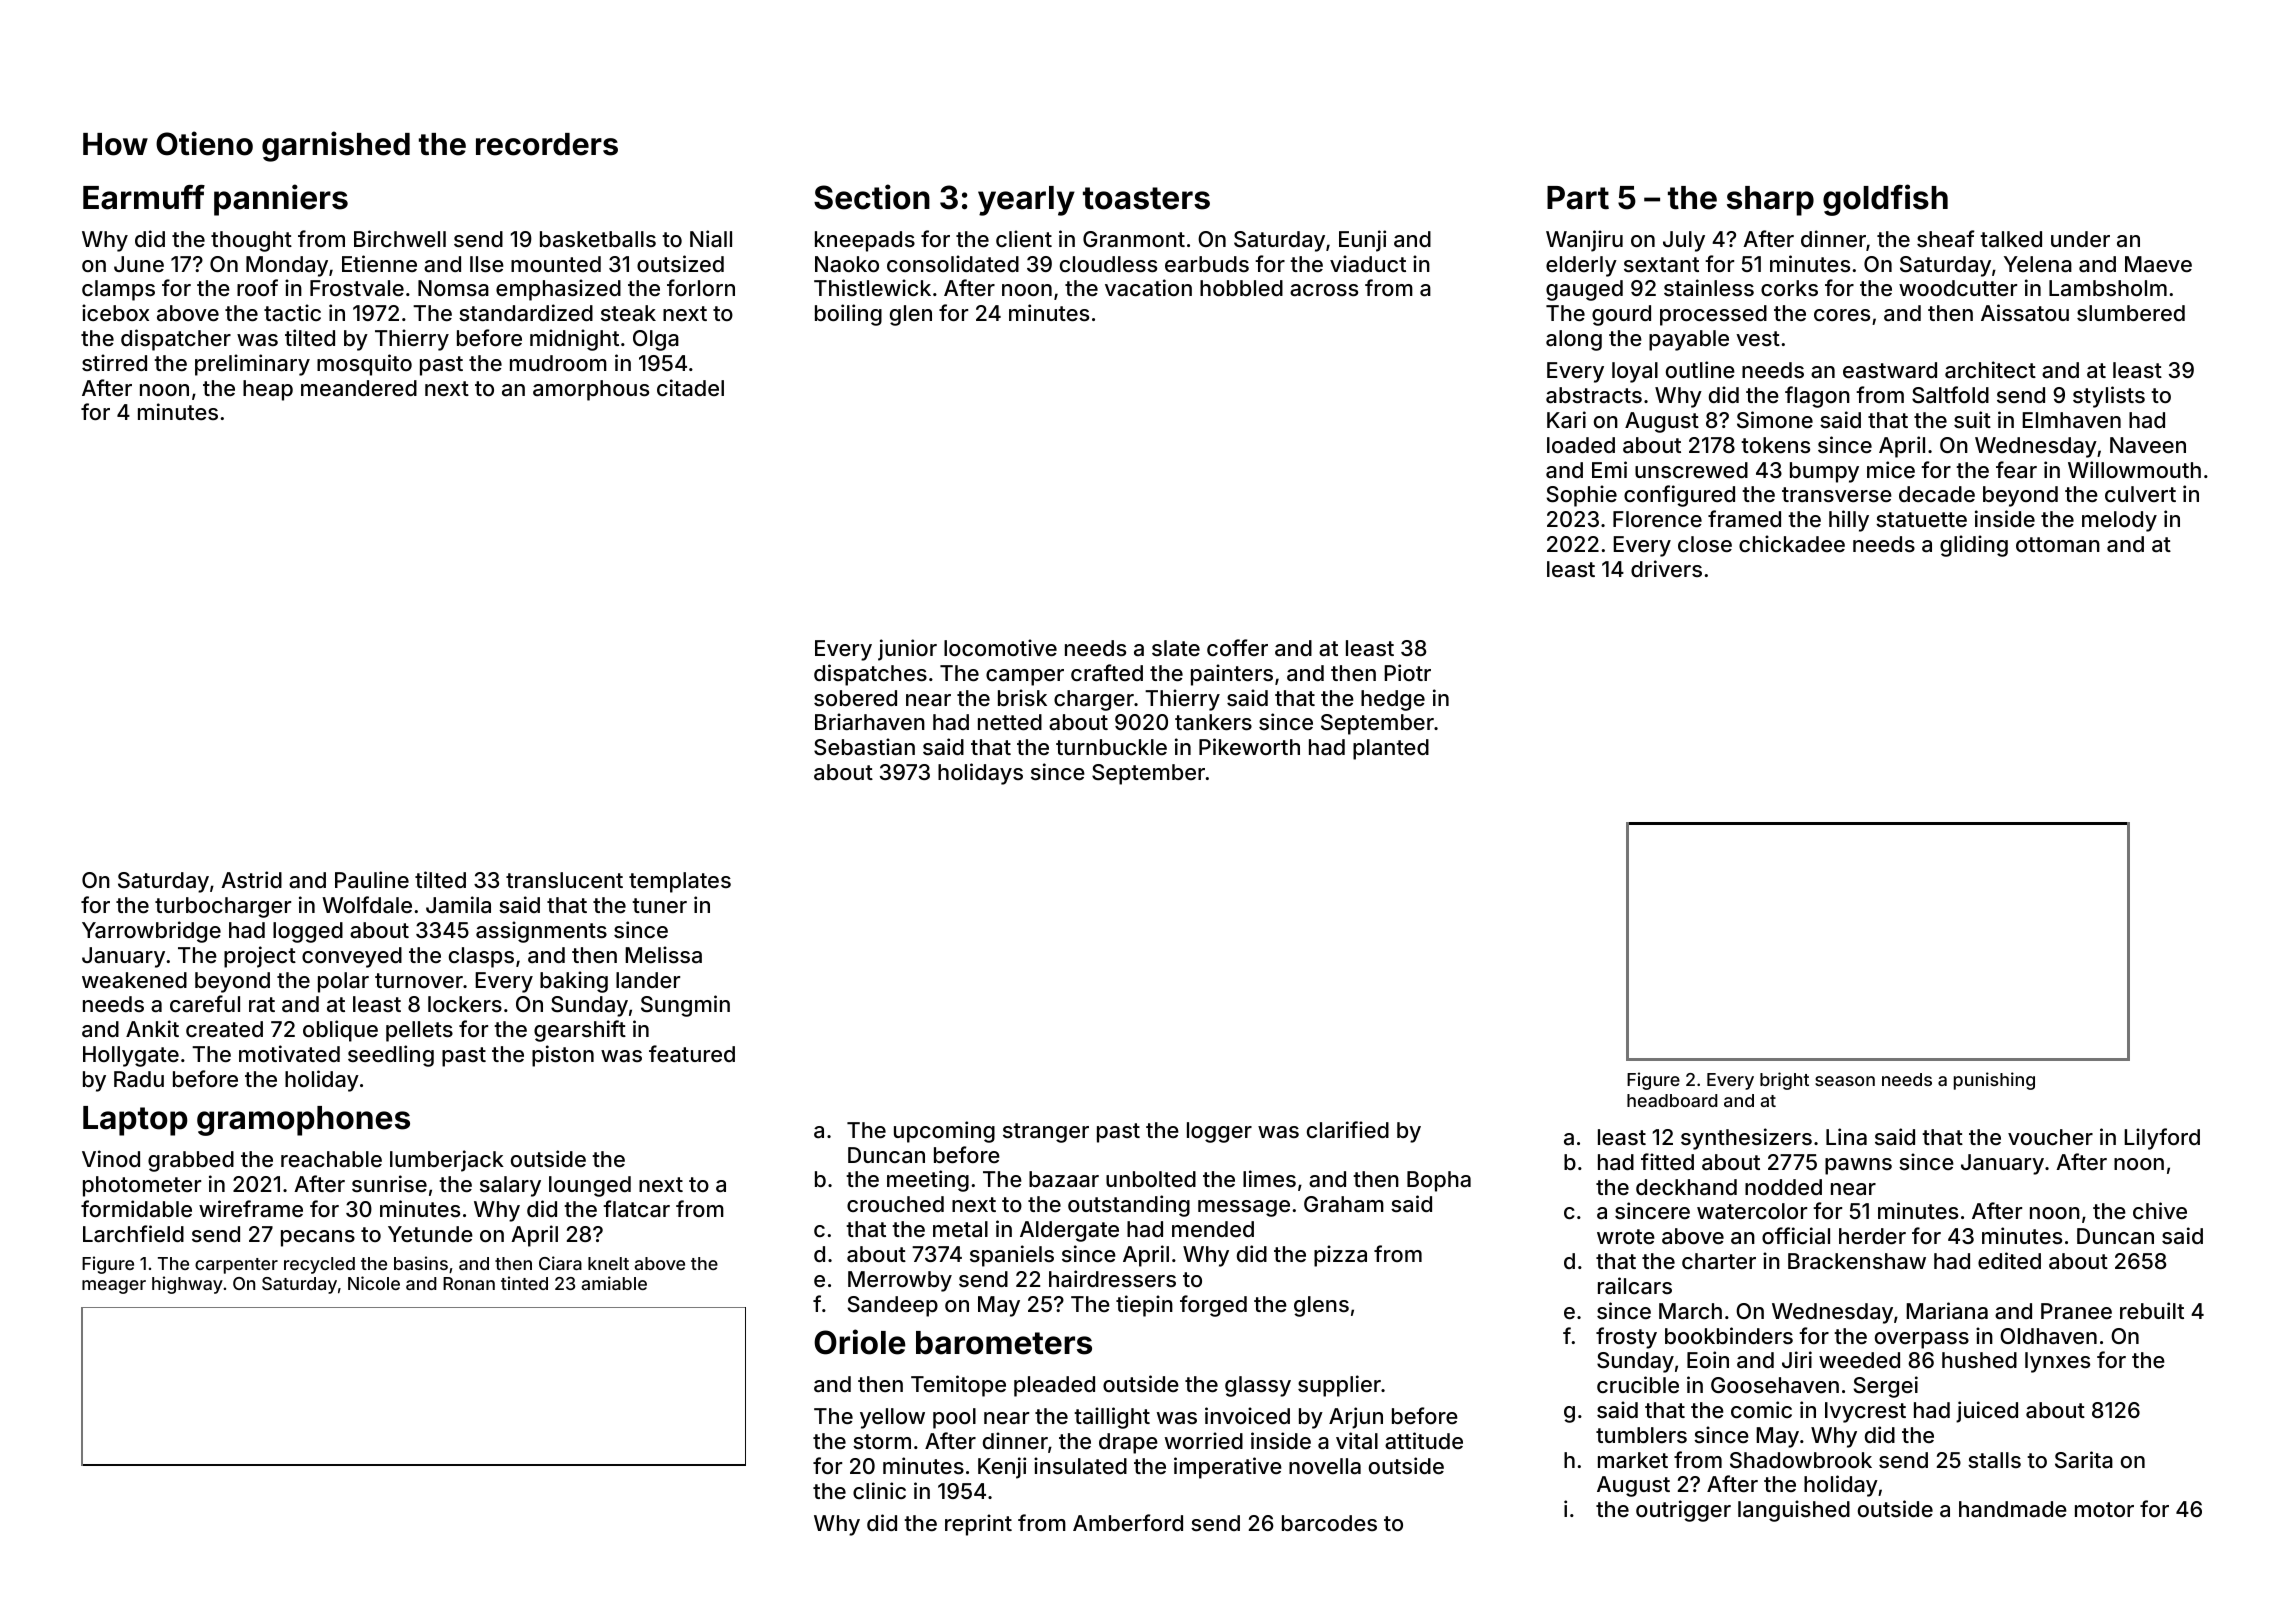 The height and width of the screenshot is (1620, 2292). Describe the element at coordinates (1424, 1441) in the screenshot. I see `attitude` at that location.
